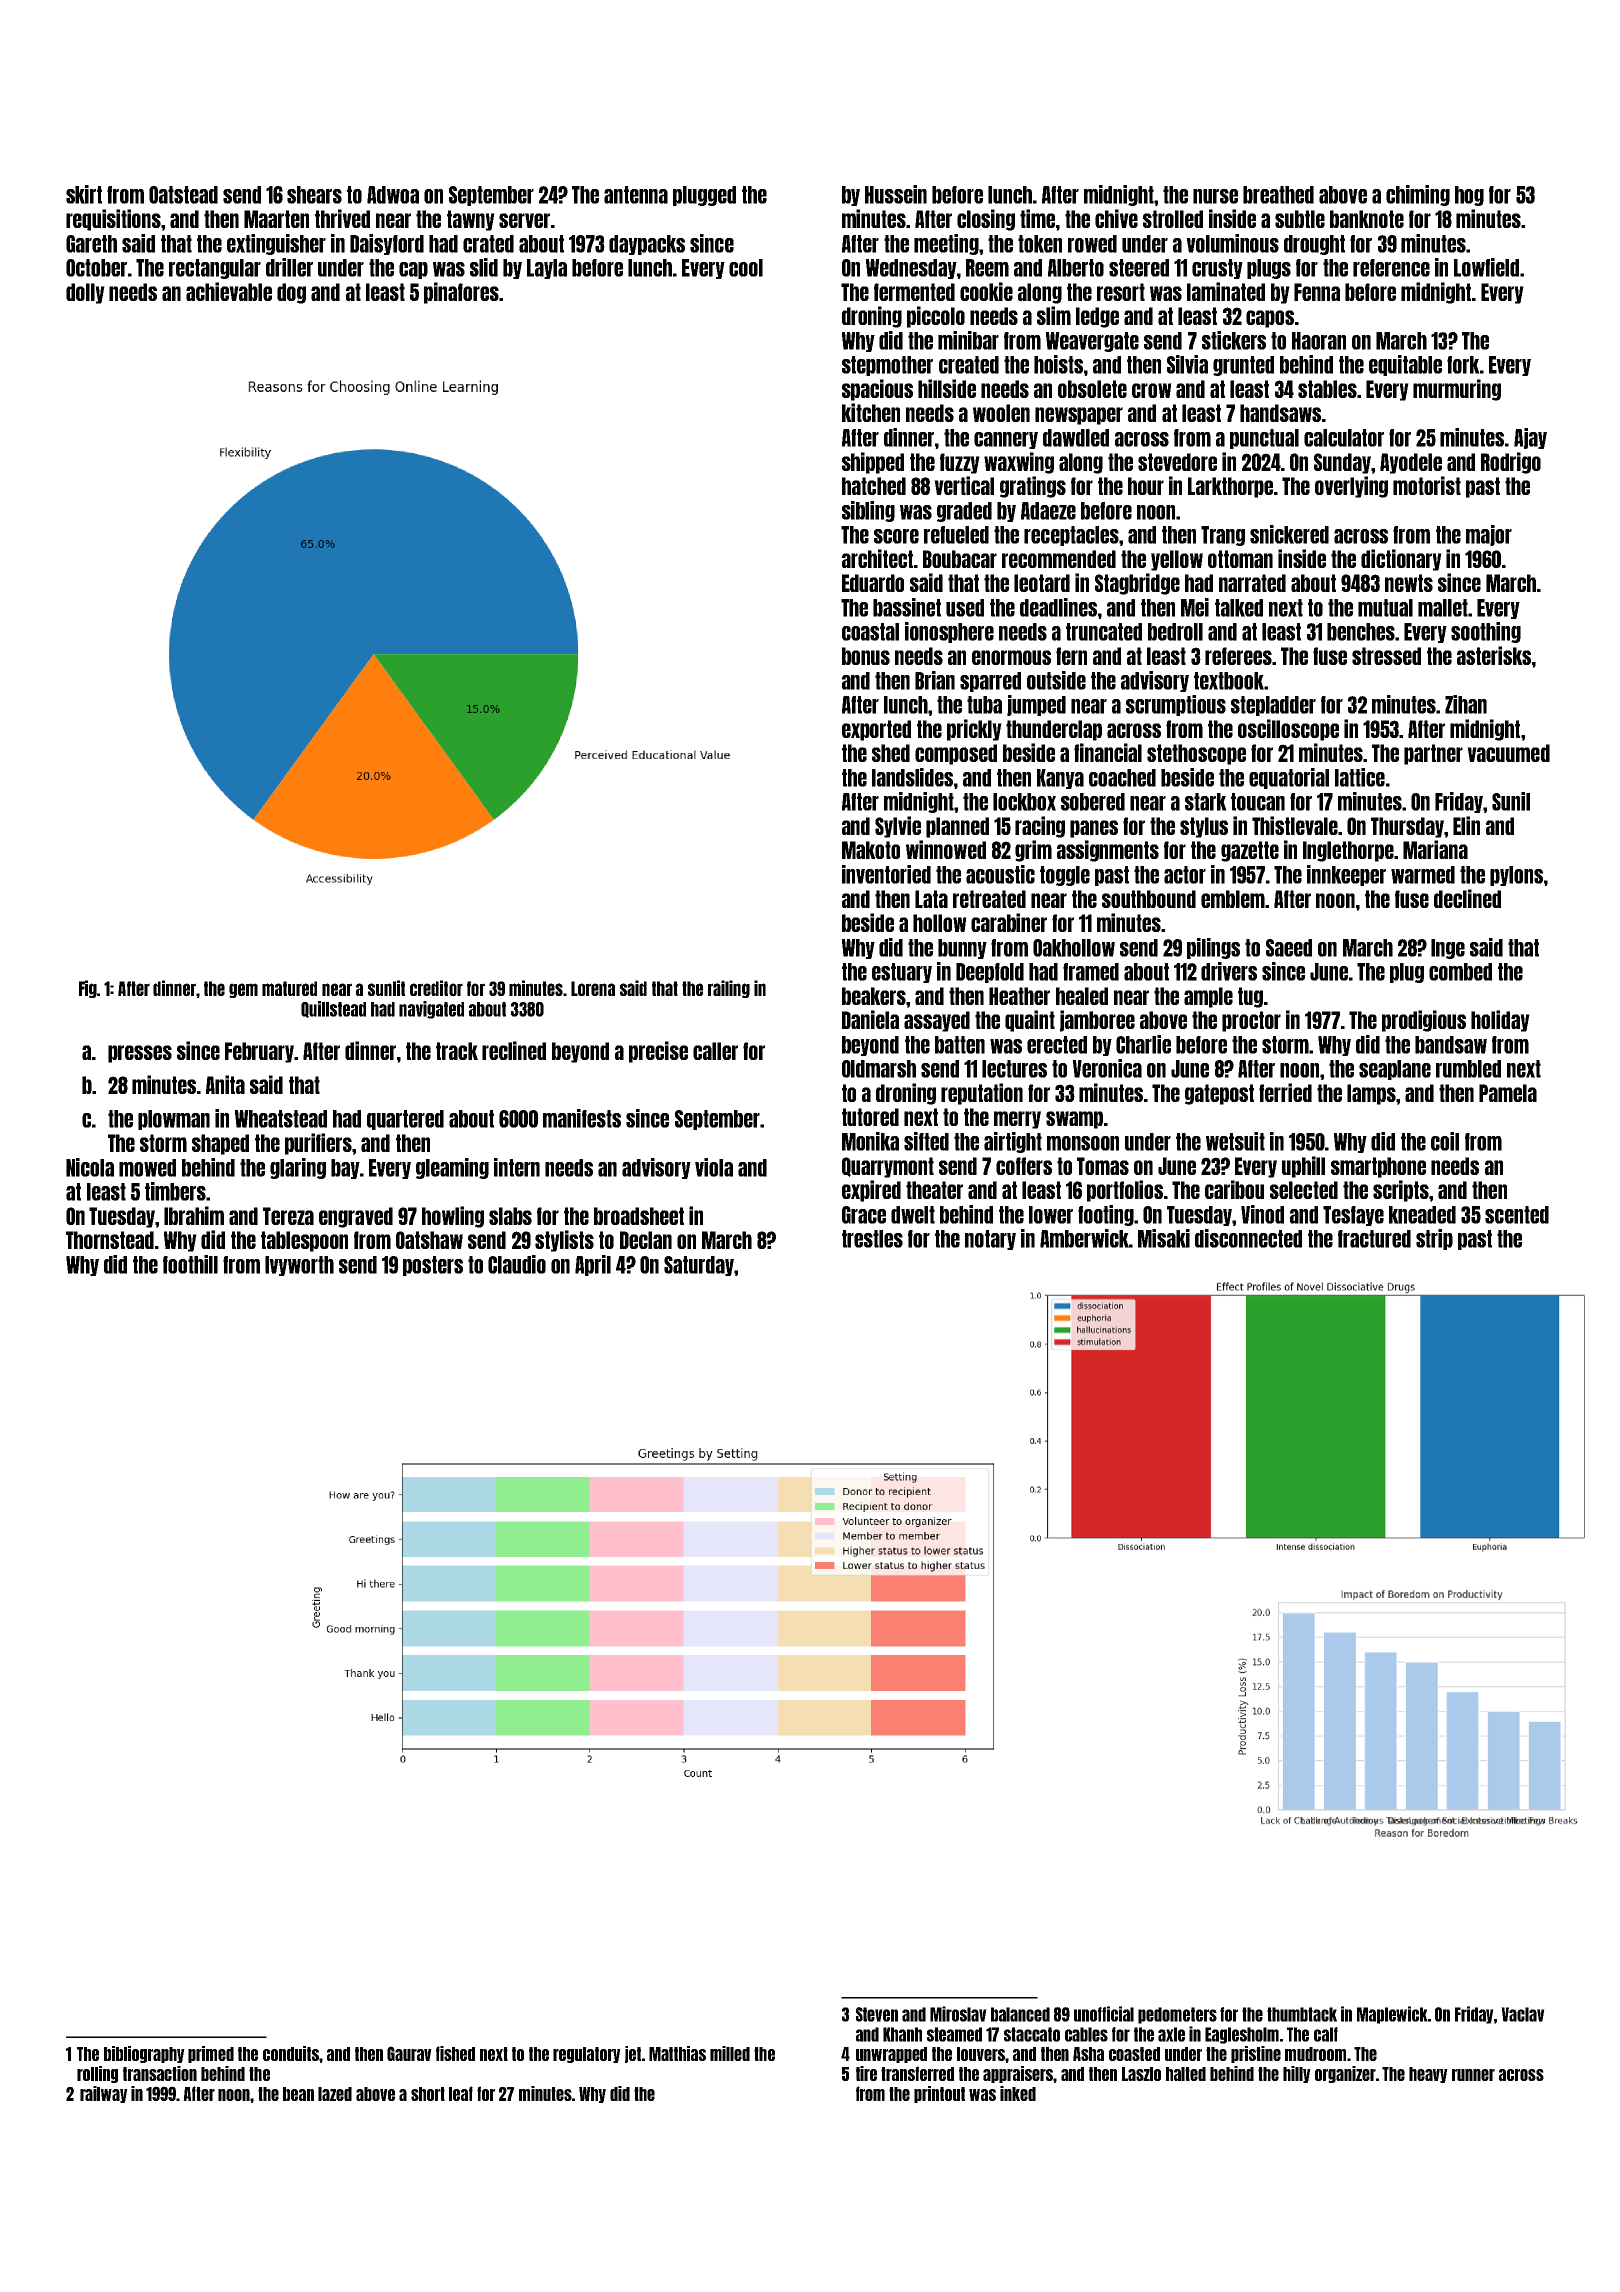 The width and height of the page is (1620, 2292). What do you see at coordinates (190, 1264) in the page?
I see `foothill` at bounding box center [190, 1264].
